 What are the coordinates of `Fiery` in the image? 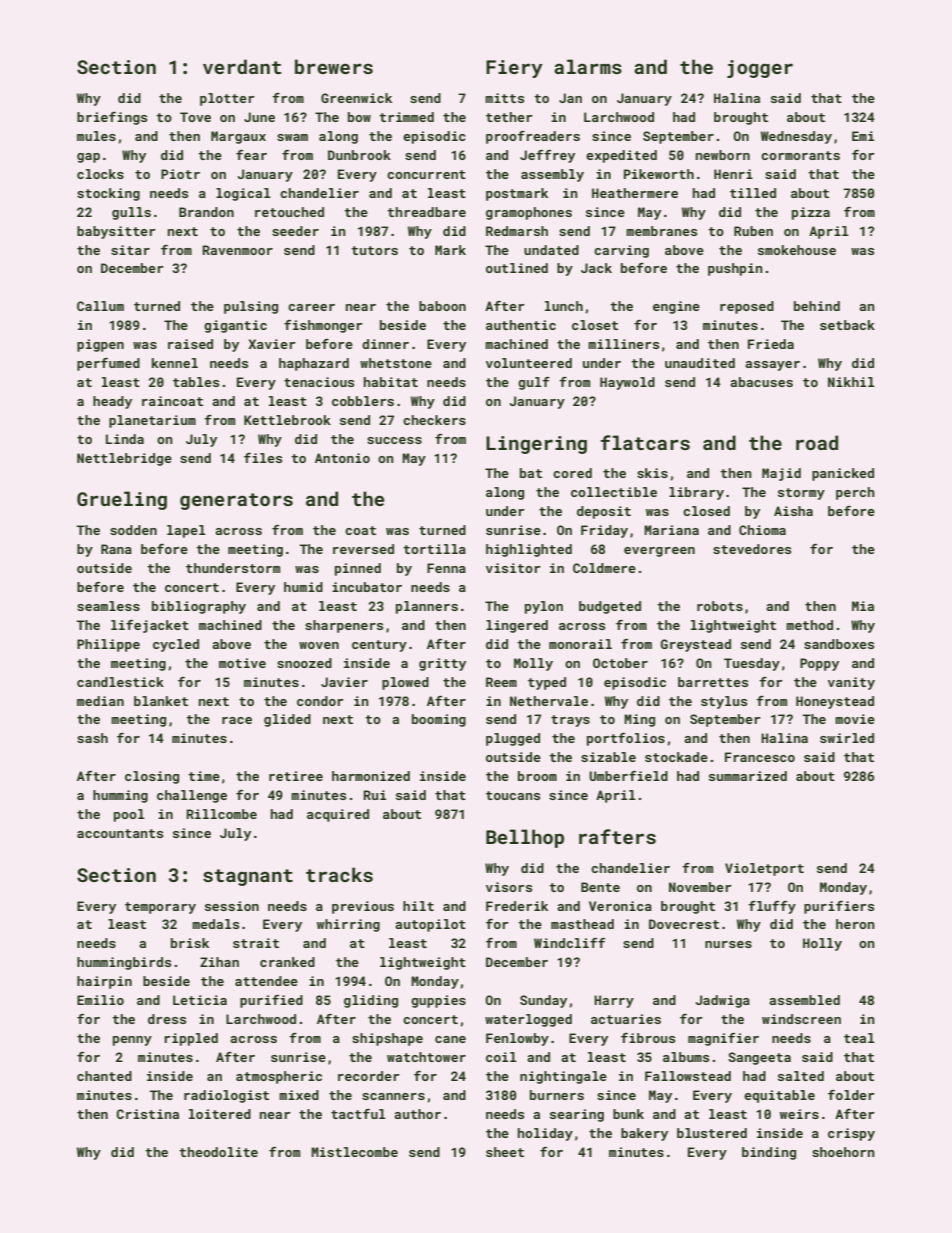 It's located at (514, 69).
